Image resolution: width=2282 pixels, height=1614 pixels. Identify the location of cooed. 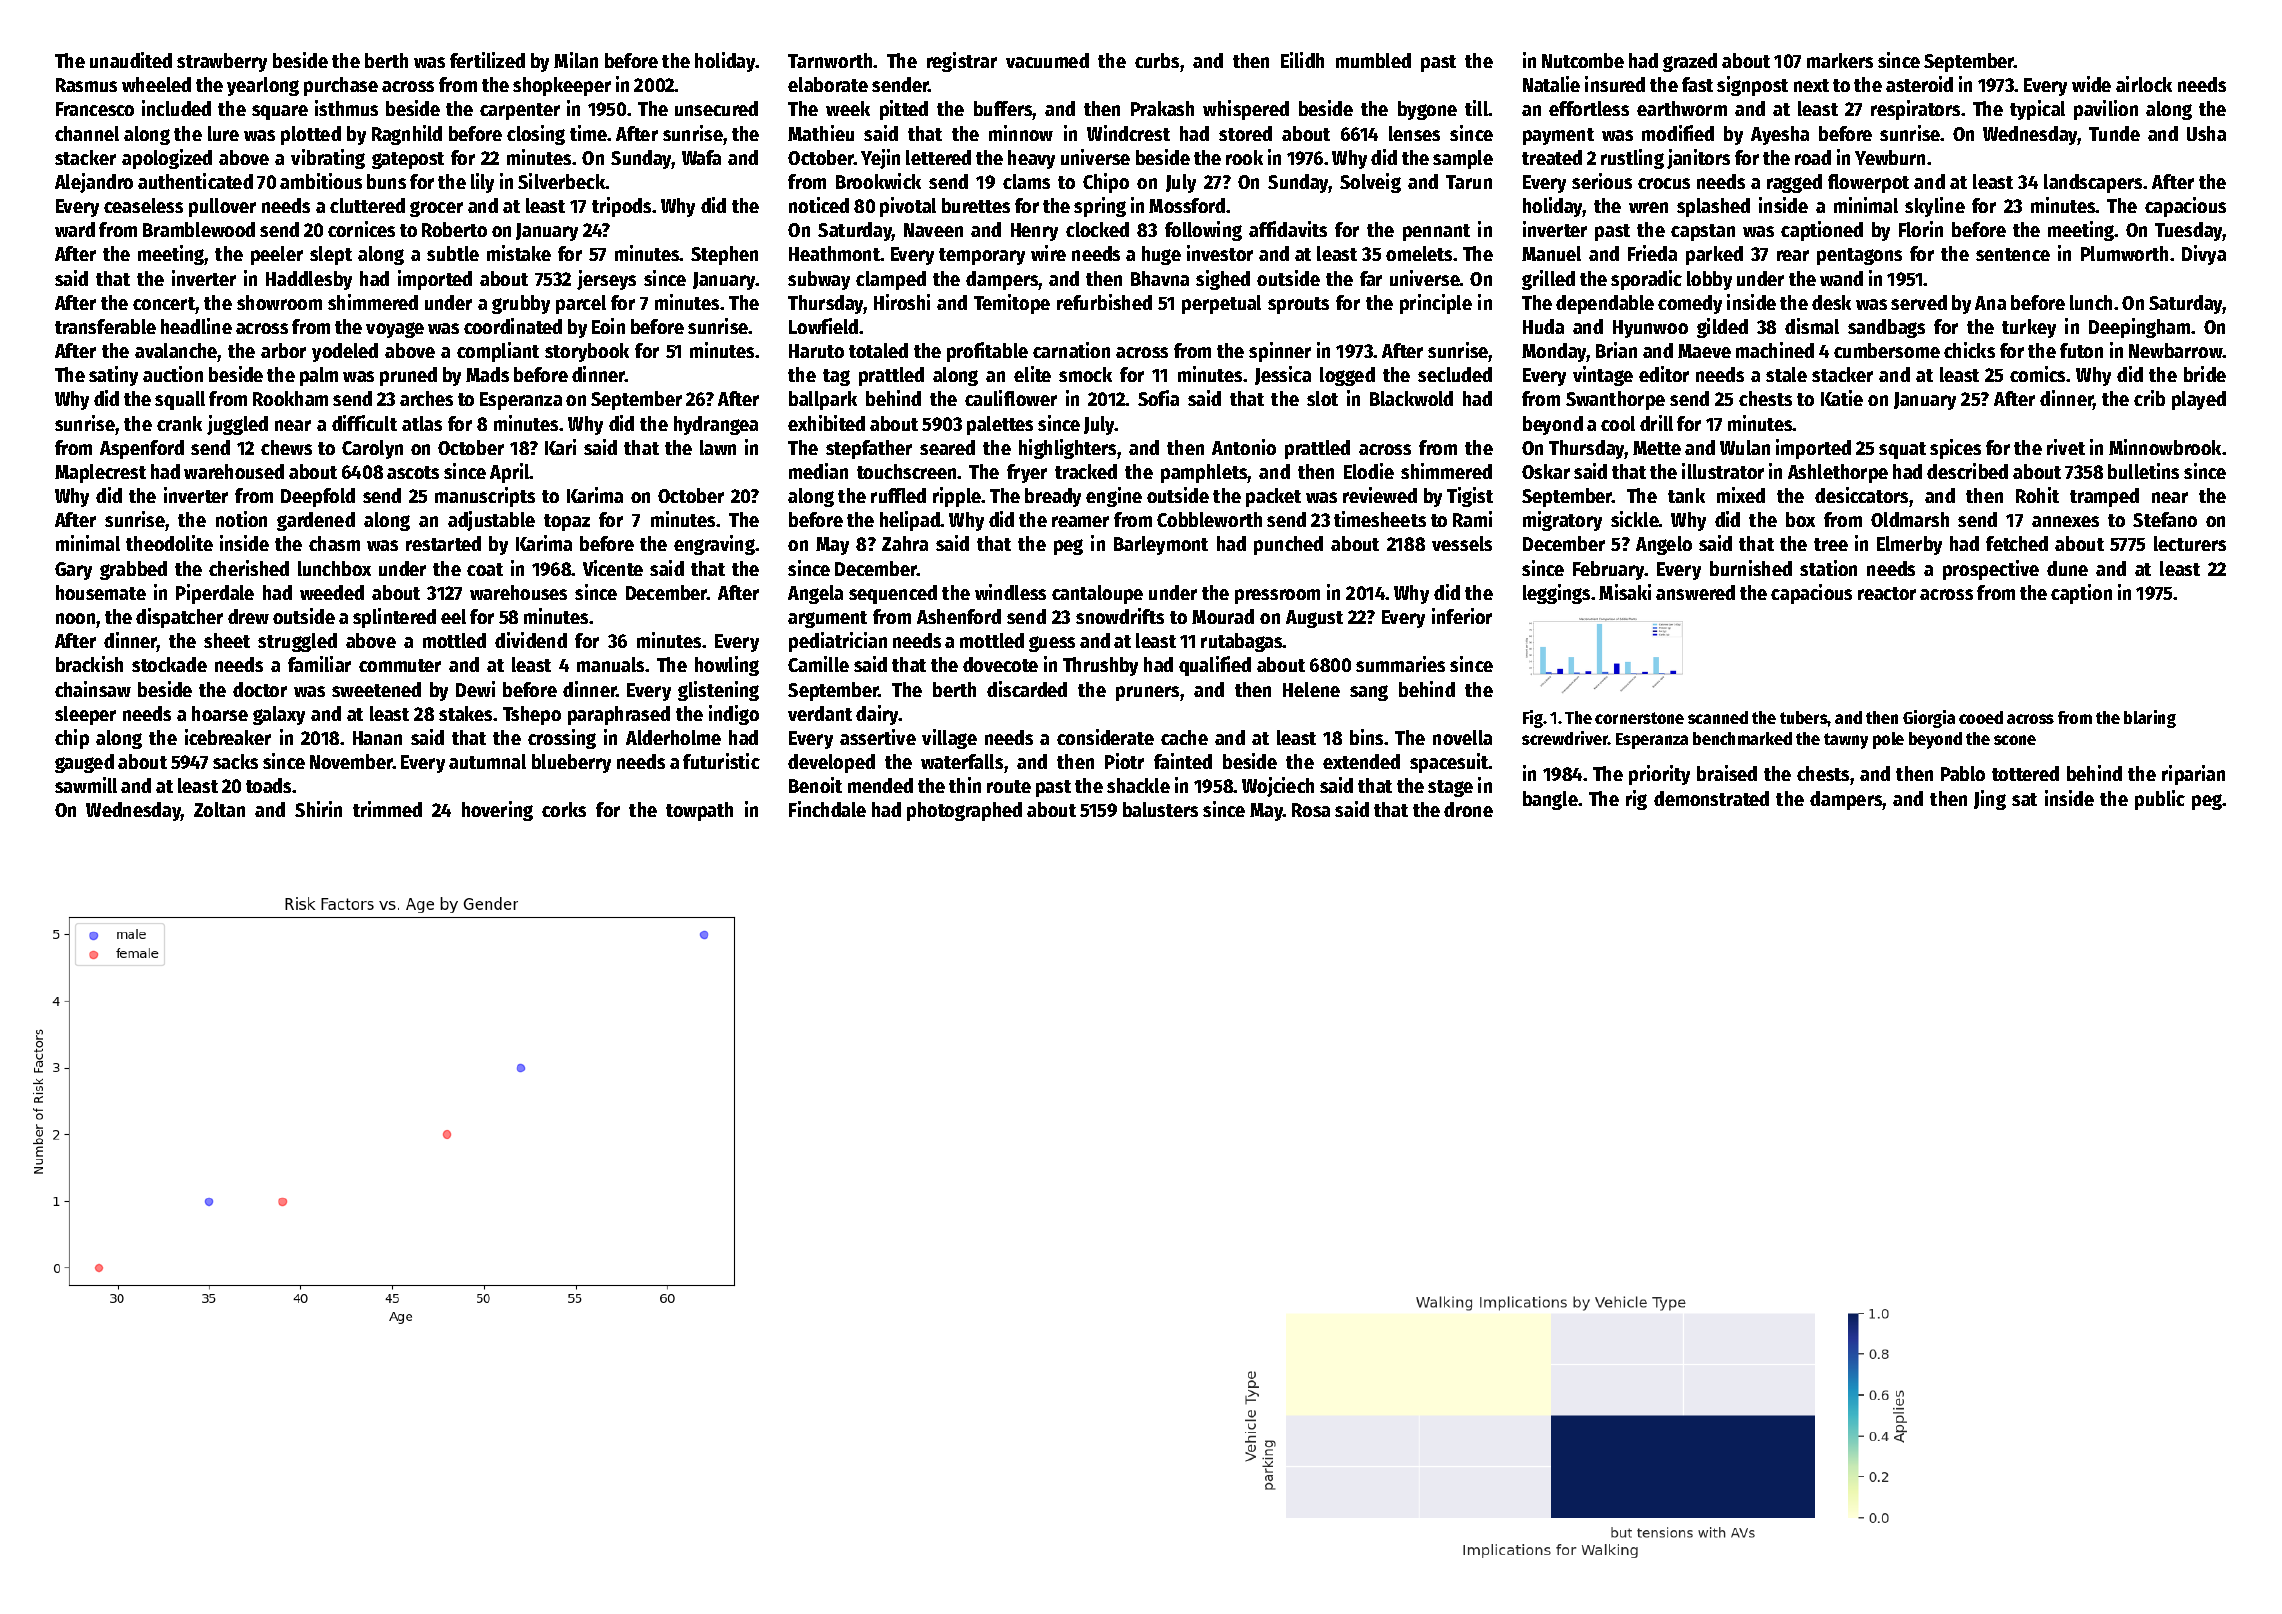
(1981, 717).
